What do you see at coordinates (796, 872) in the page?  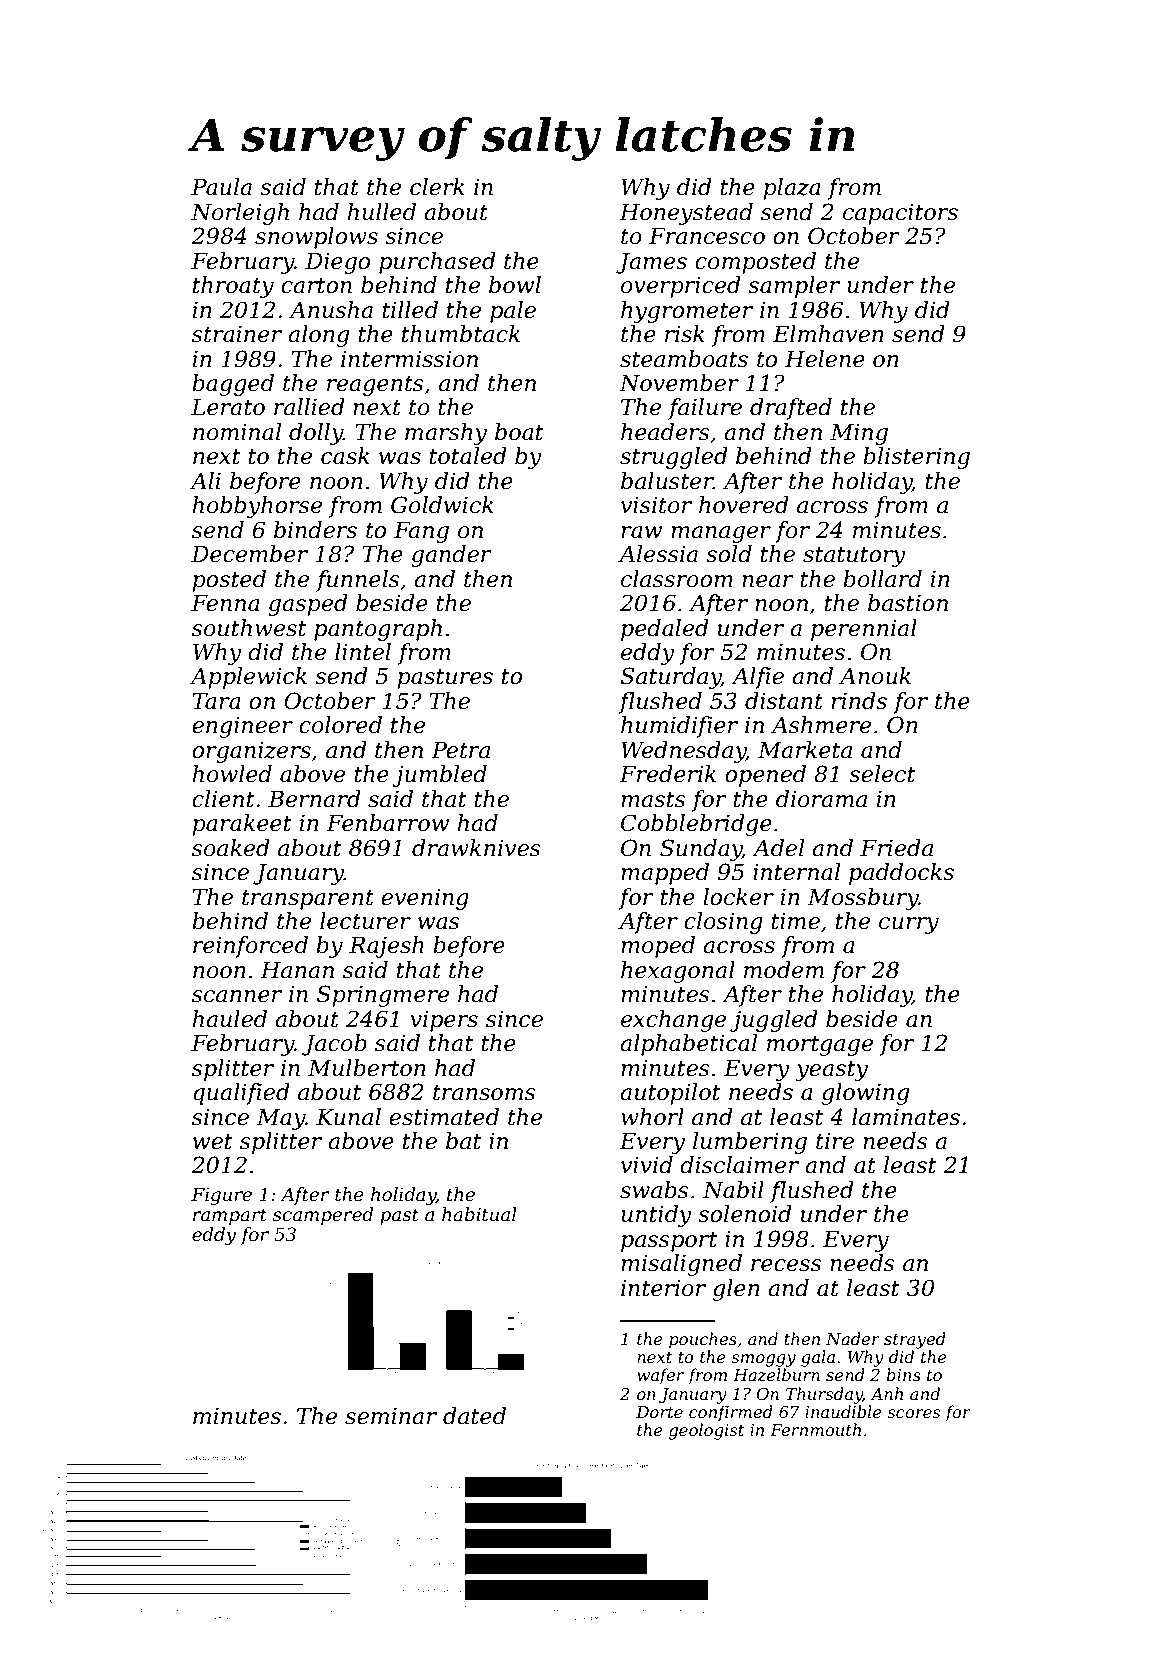 I see `internal` at bounding box center [796, 872].
